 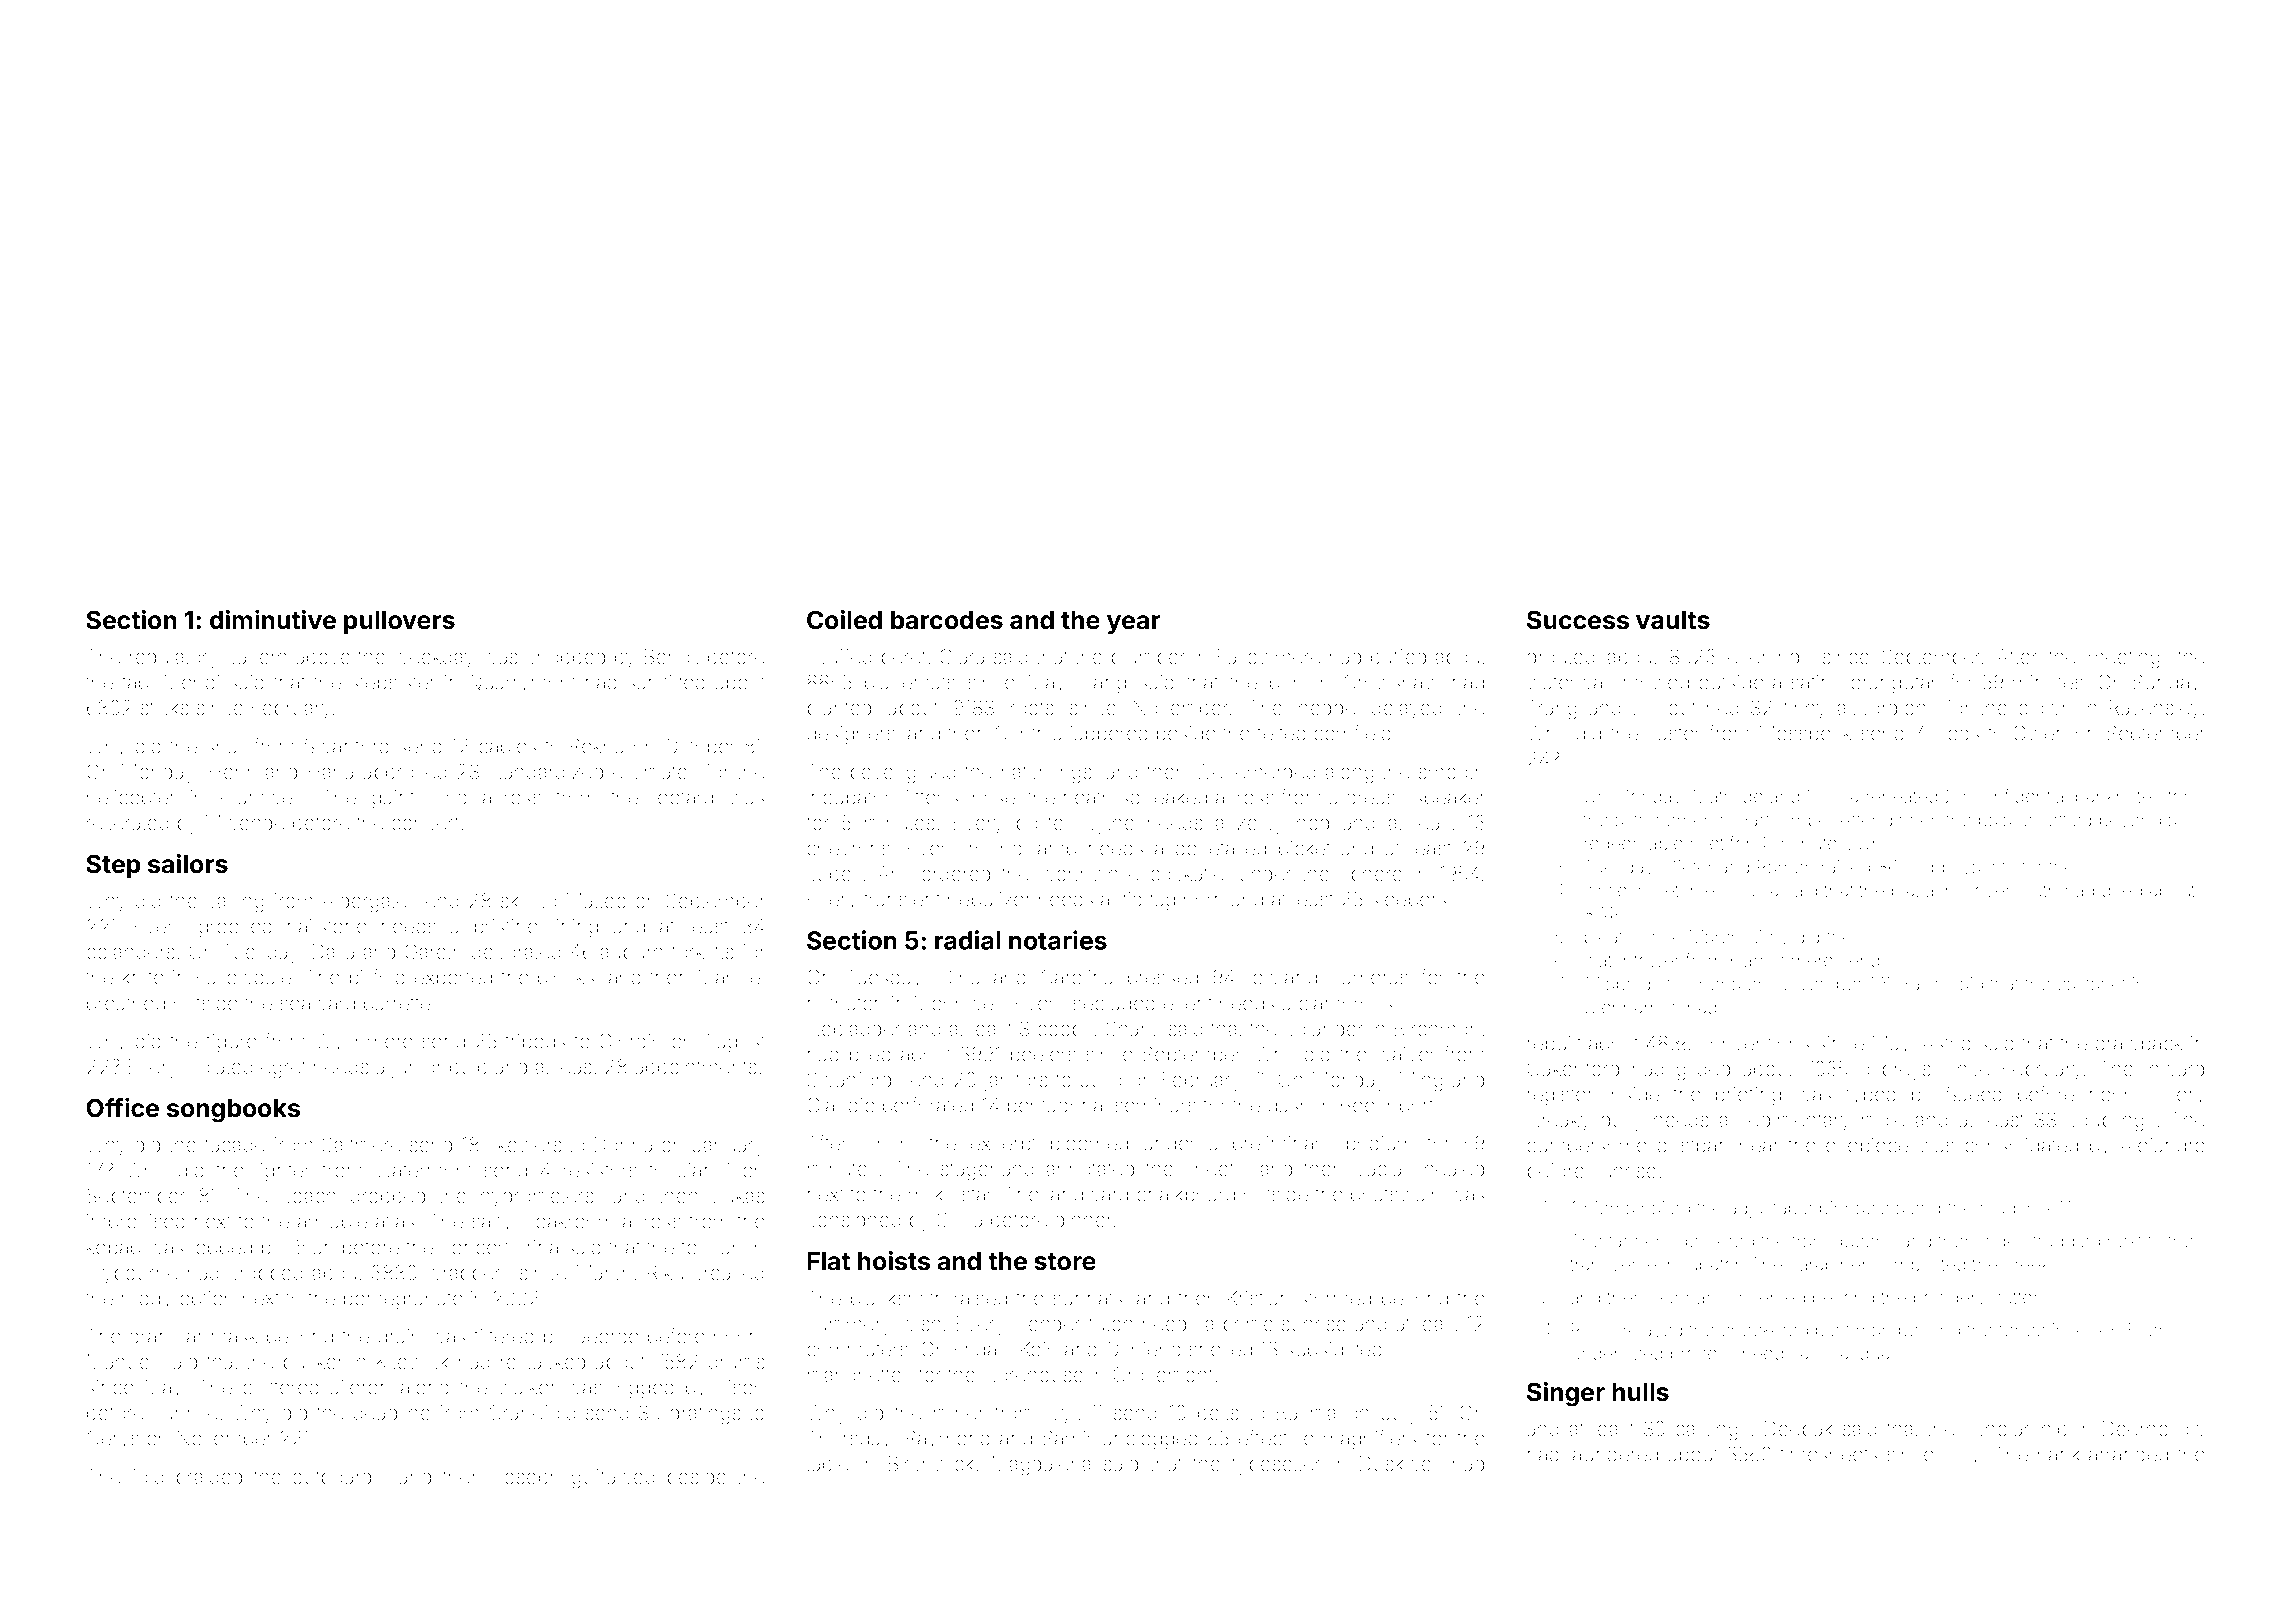 I want to click on meeting, so click(x=2124, y=659).
